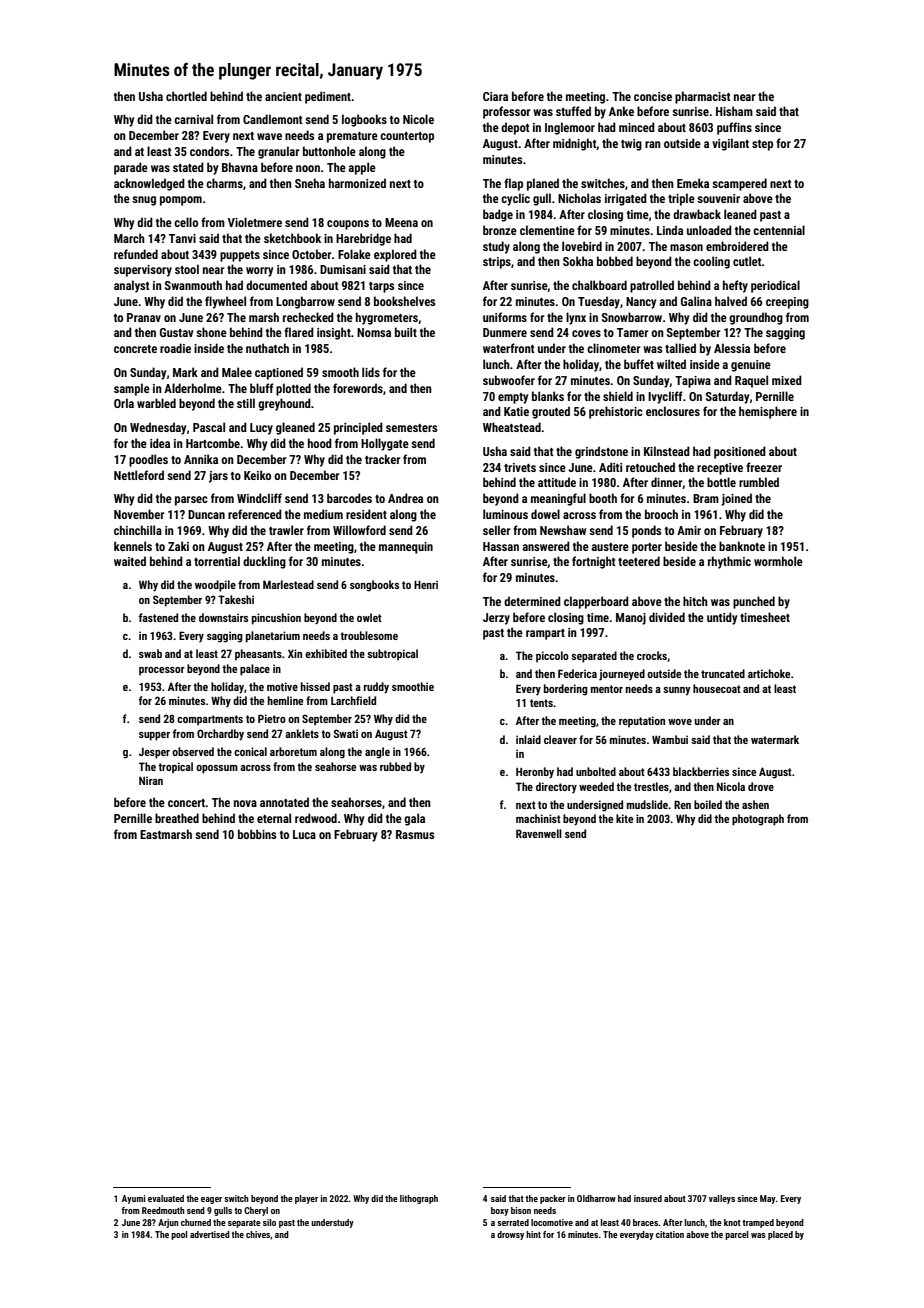 The image size is (924, 1308). I want to click on Ayumi, so click(134, 1199).
